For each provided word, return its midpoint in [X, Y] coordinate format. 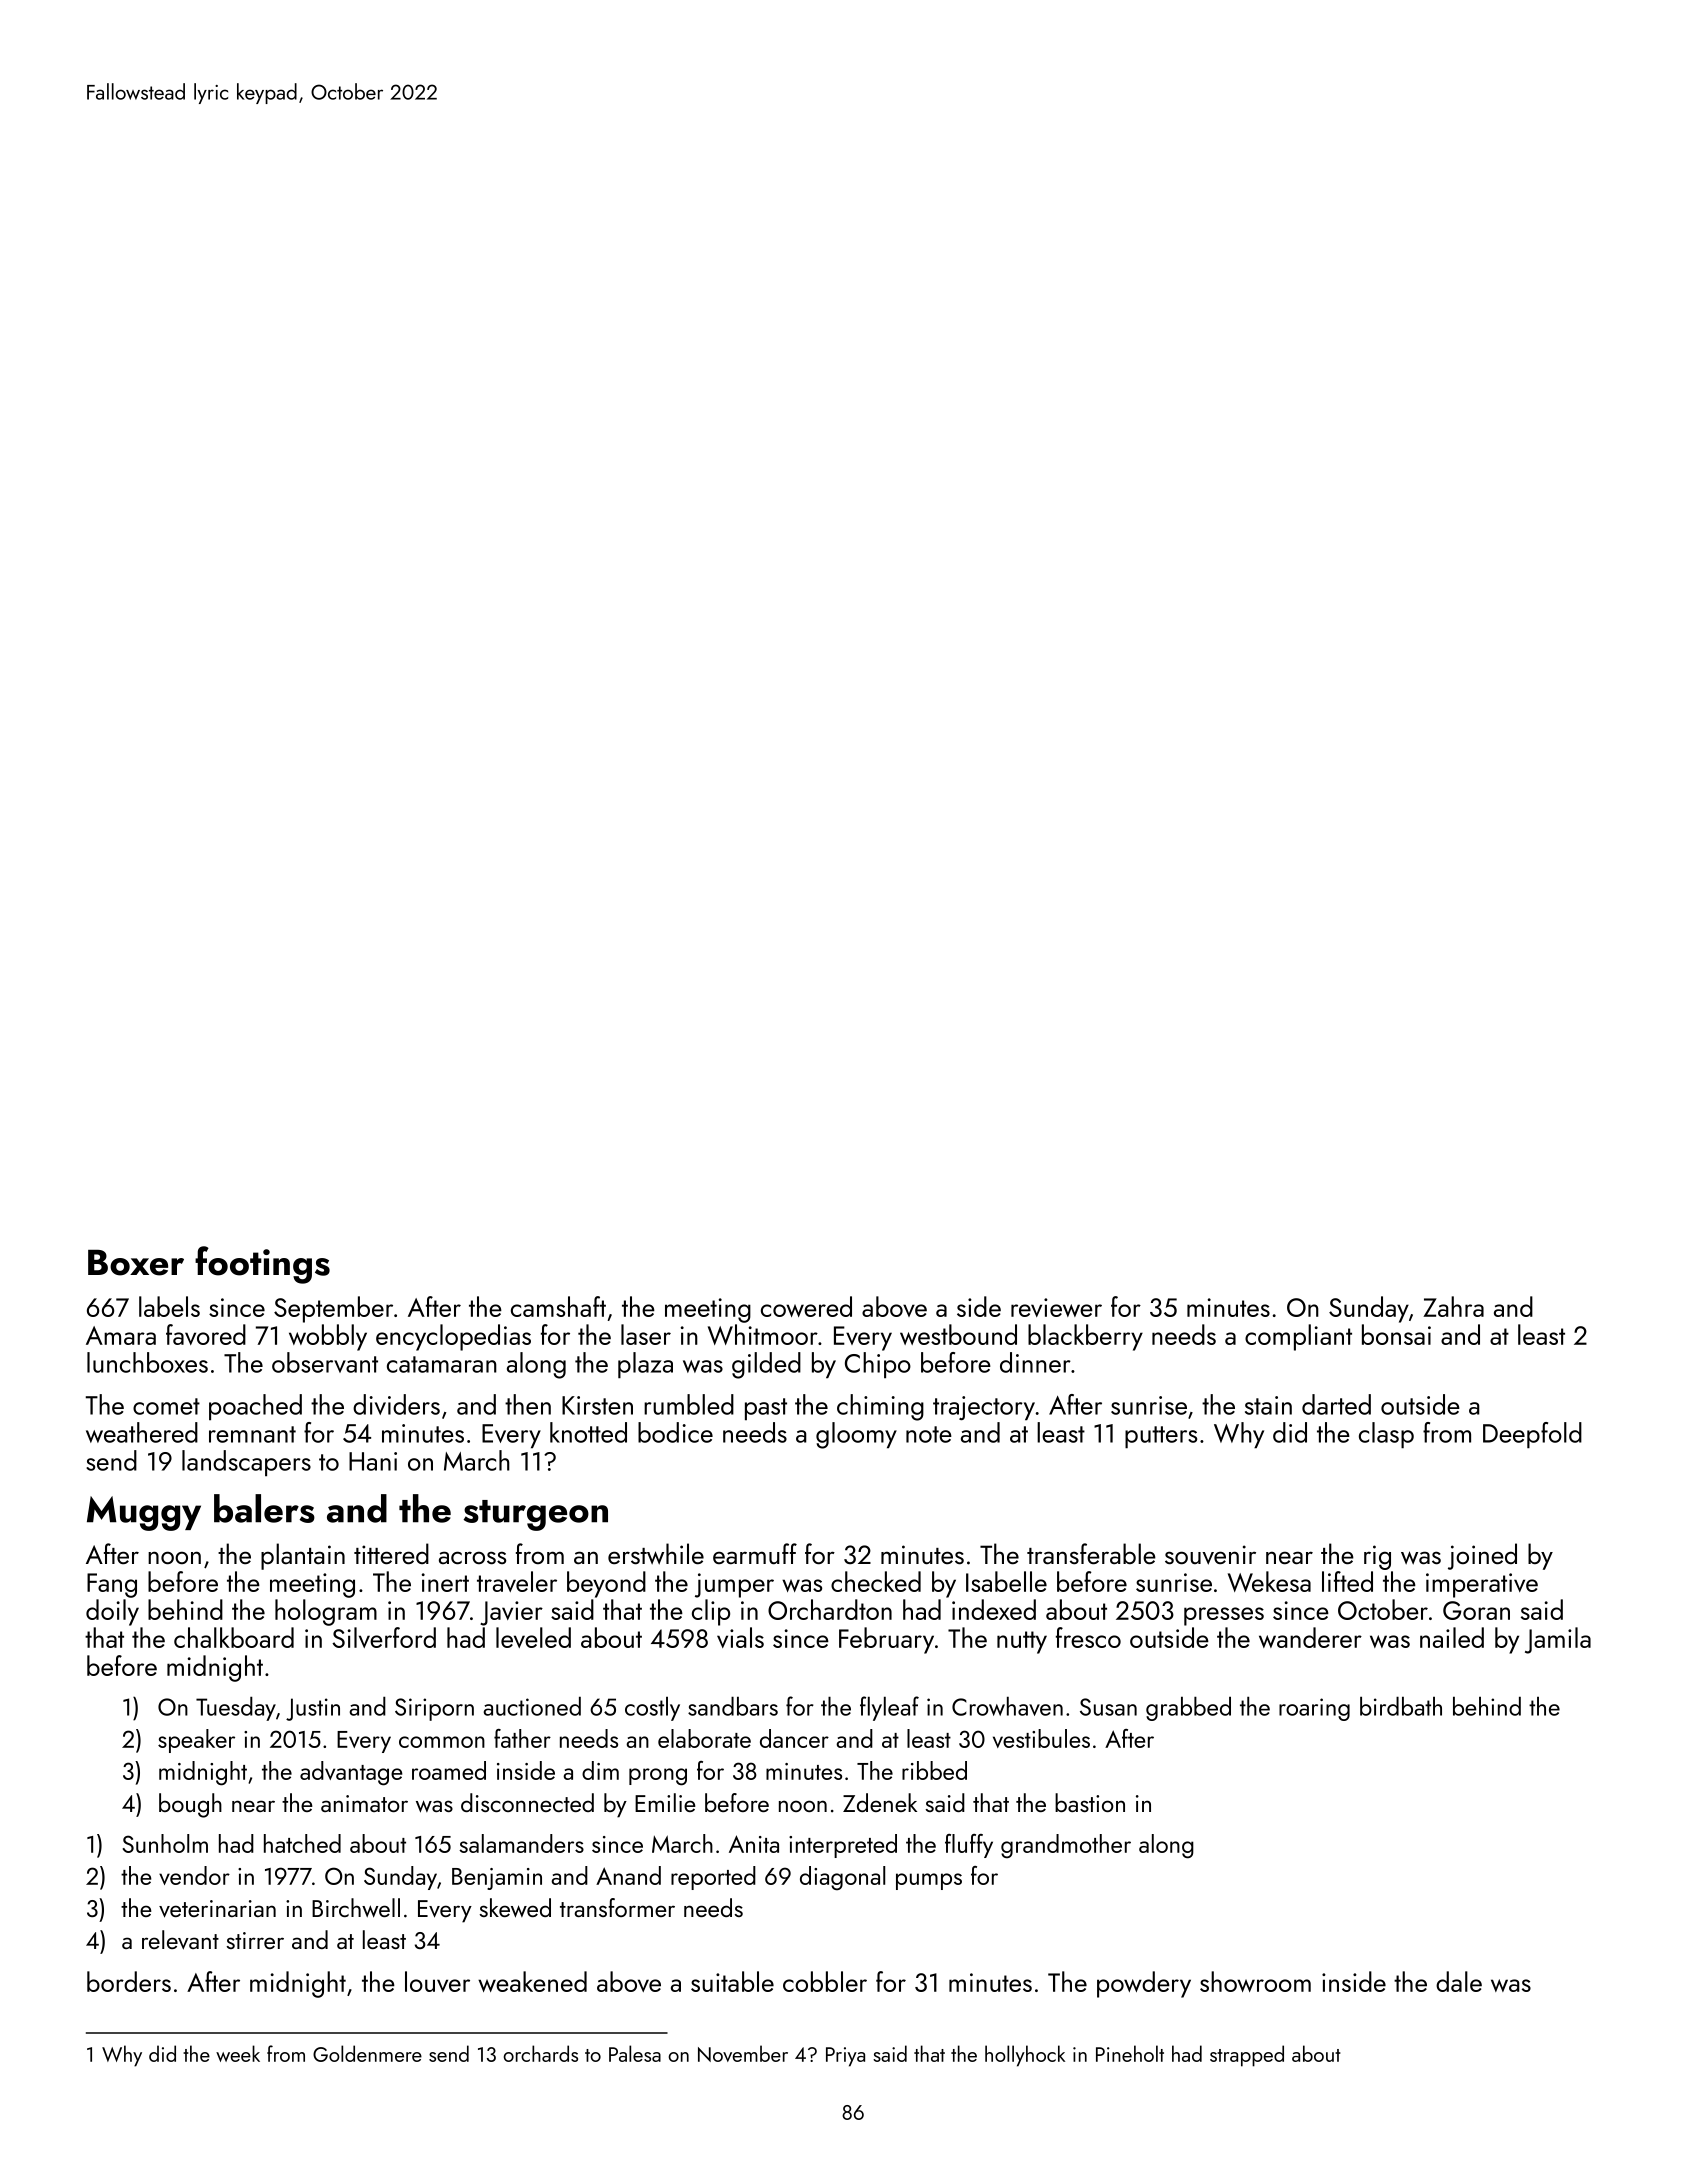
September [333, 1309]
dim [600, 1770]
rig [1377, 1557]
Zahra [1453, 1306]
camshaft [558, 1306]
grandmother [1066, 1846]
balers [264, 1508]
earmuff [755, 1553]
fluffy [969, 1846]
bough [190, 1805]
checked [876, 1581]
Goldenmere [367, 2053]
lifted [1347, 1581]
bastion [1090, 1802]
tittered [391, 1553]
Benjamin [497, 1879]
